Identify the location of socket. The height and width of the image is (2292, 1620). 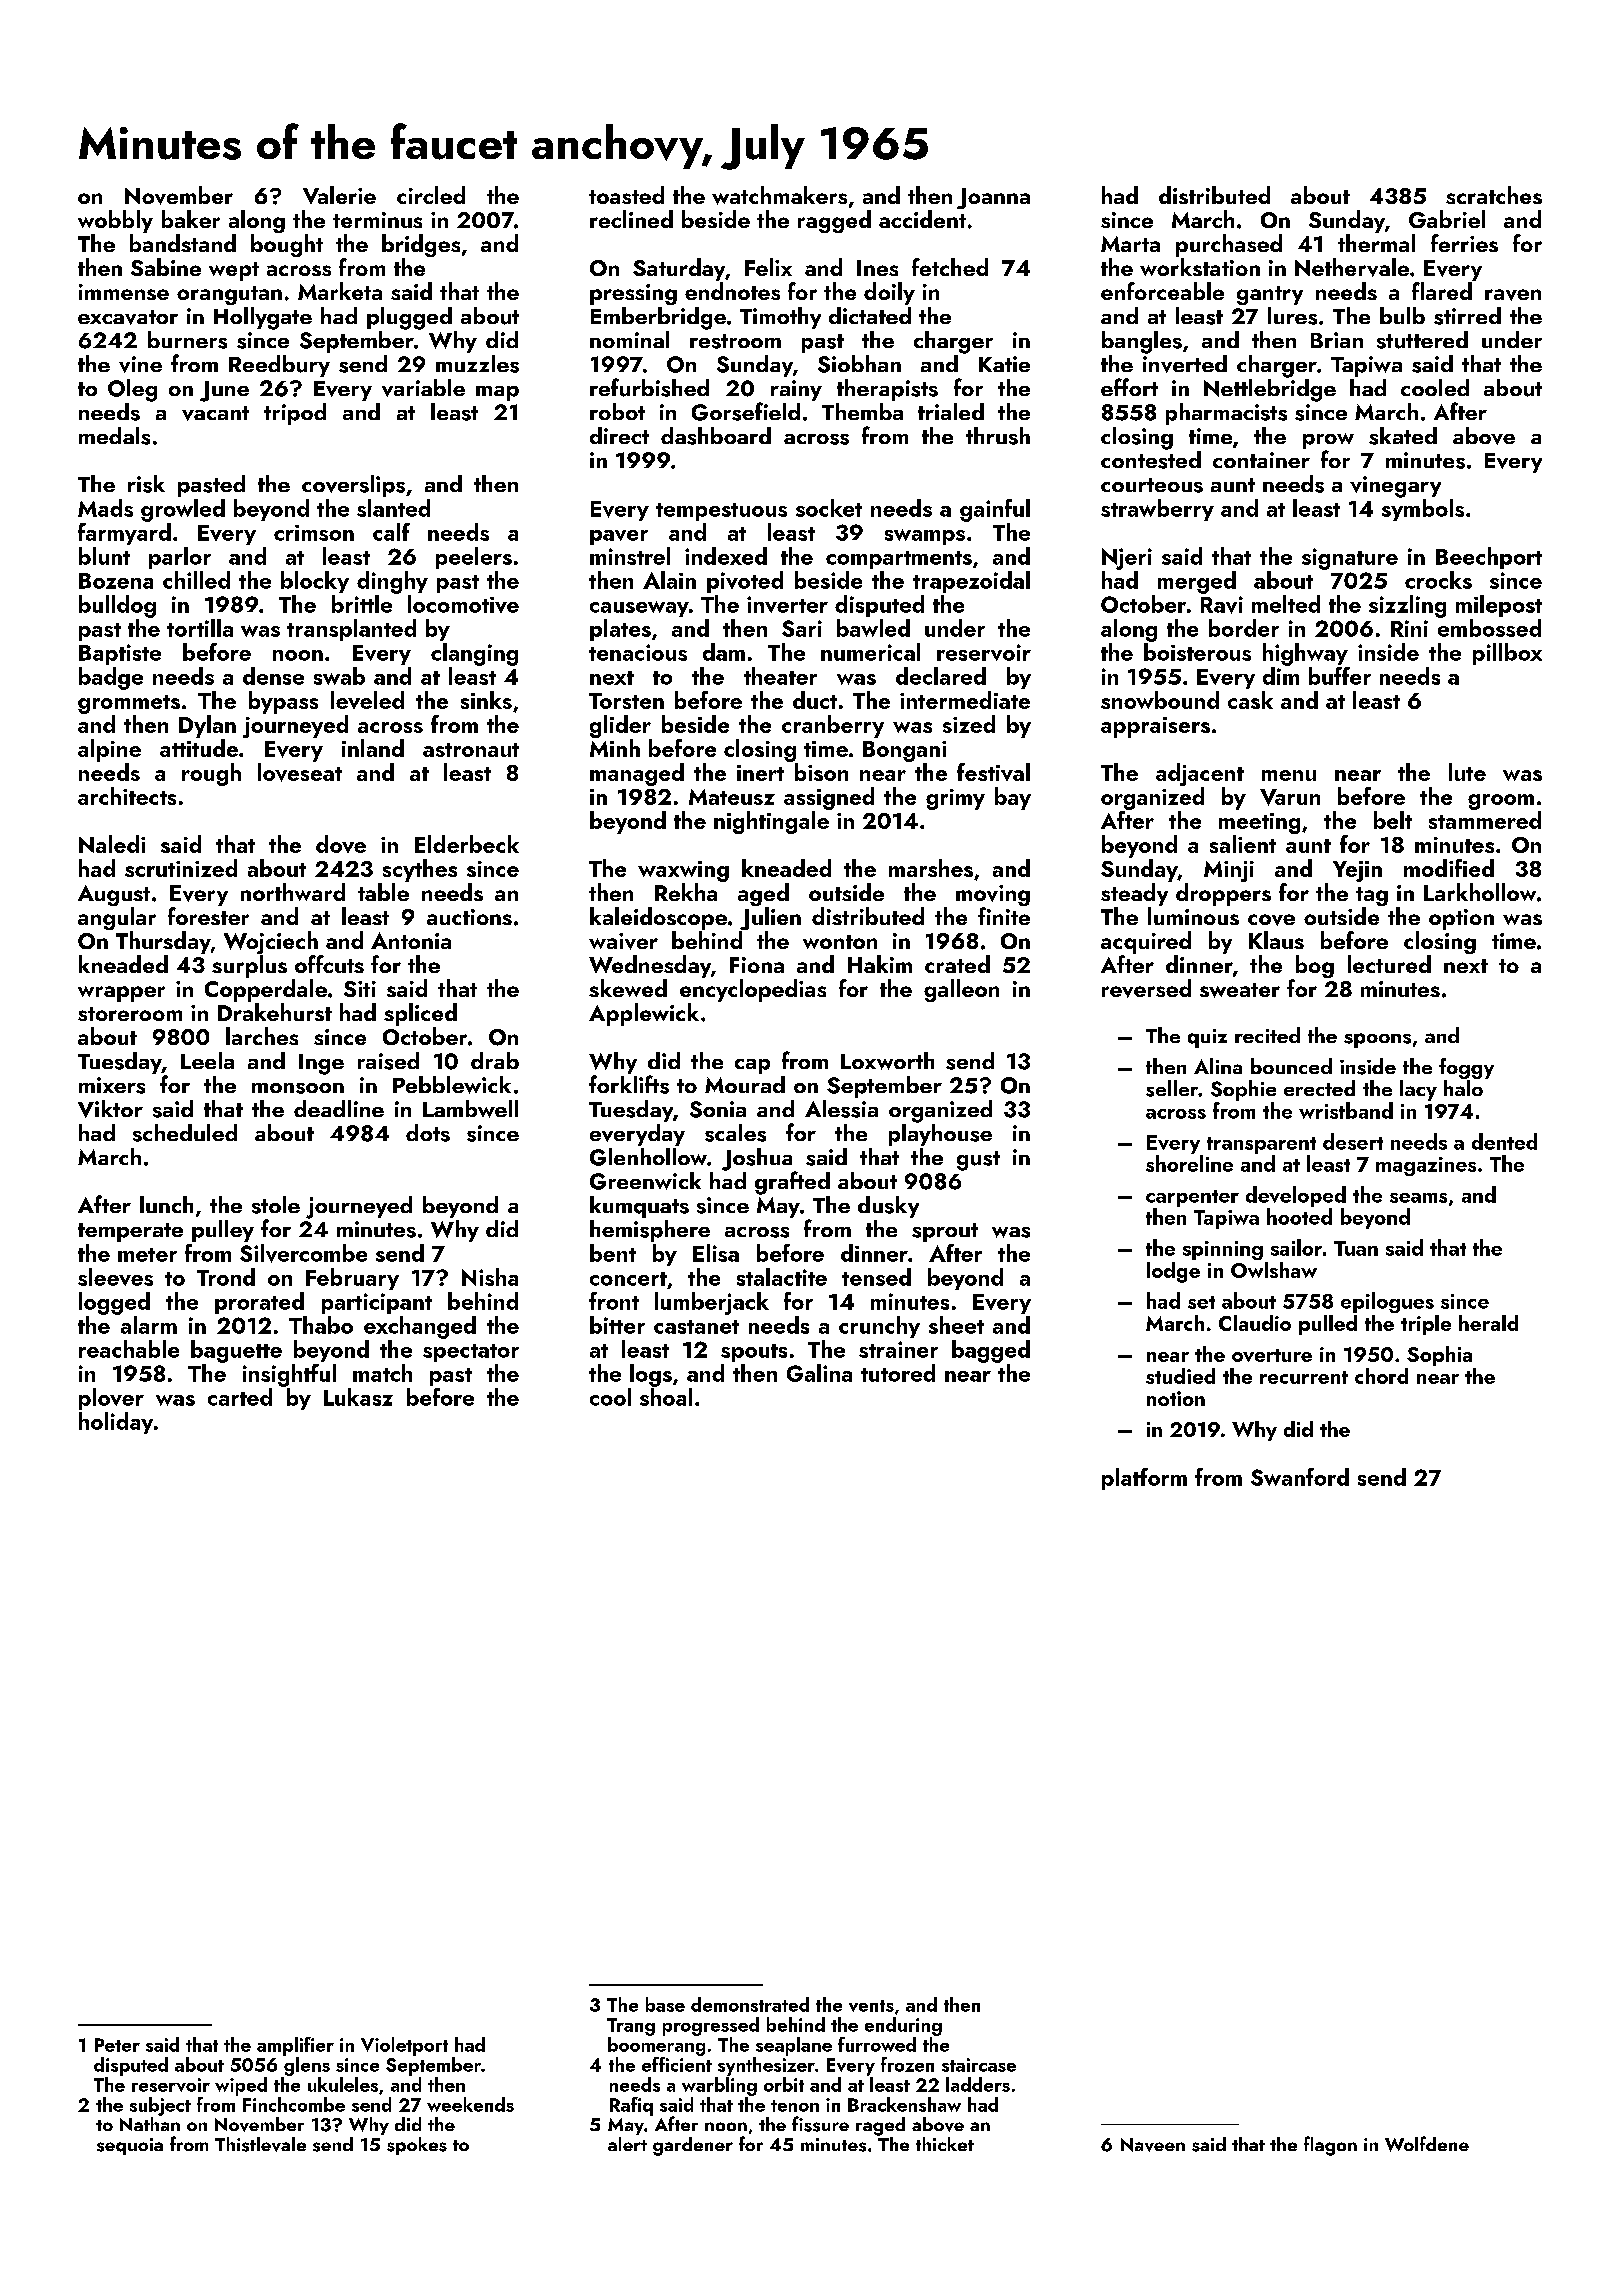
(829, 508).
